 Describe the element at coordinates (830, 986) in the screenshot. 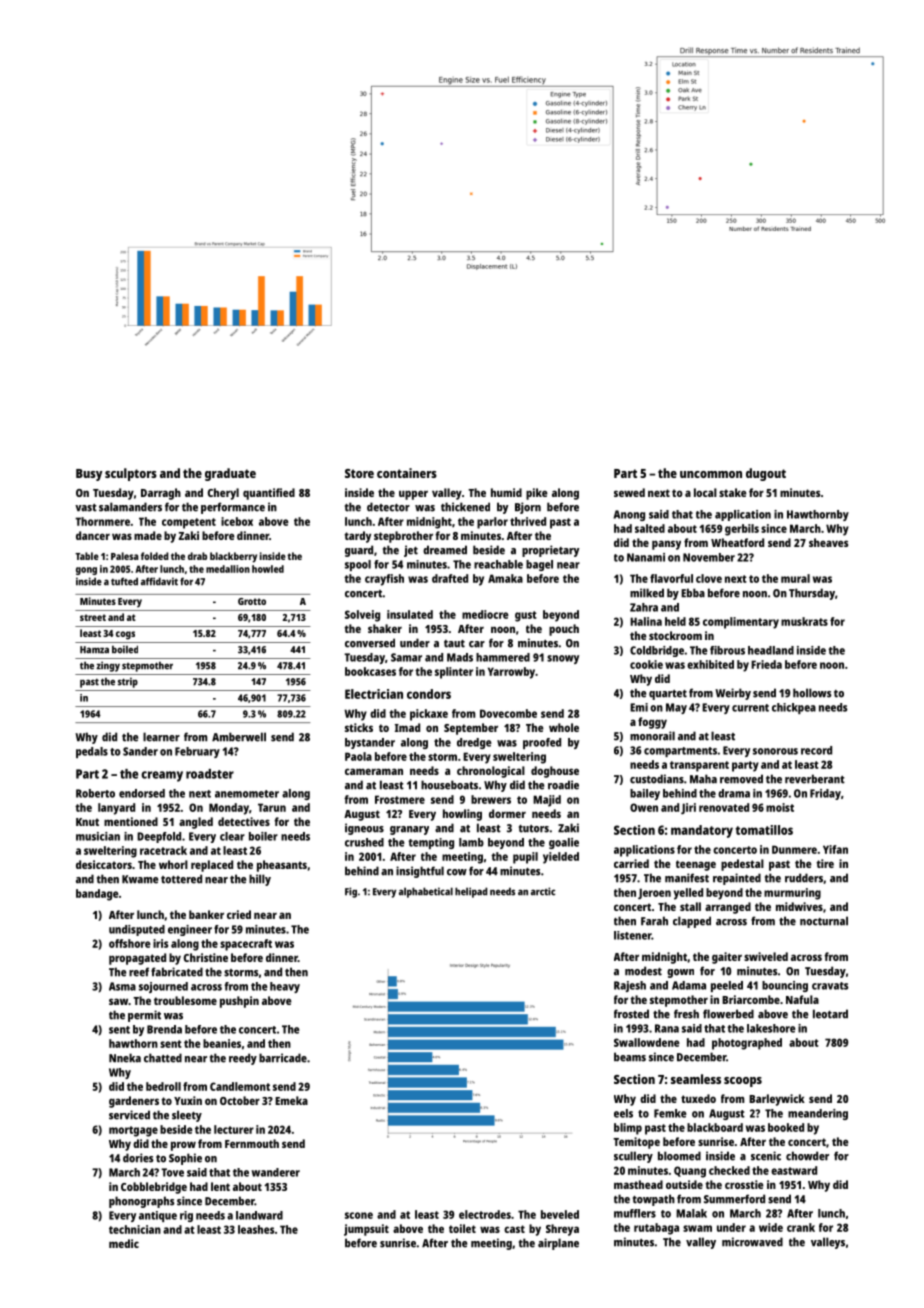

I see `cravats` at that location.
